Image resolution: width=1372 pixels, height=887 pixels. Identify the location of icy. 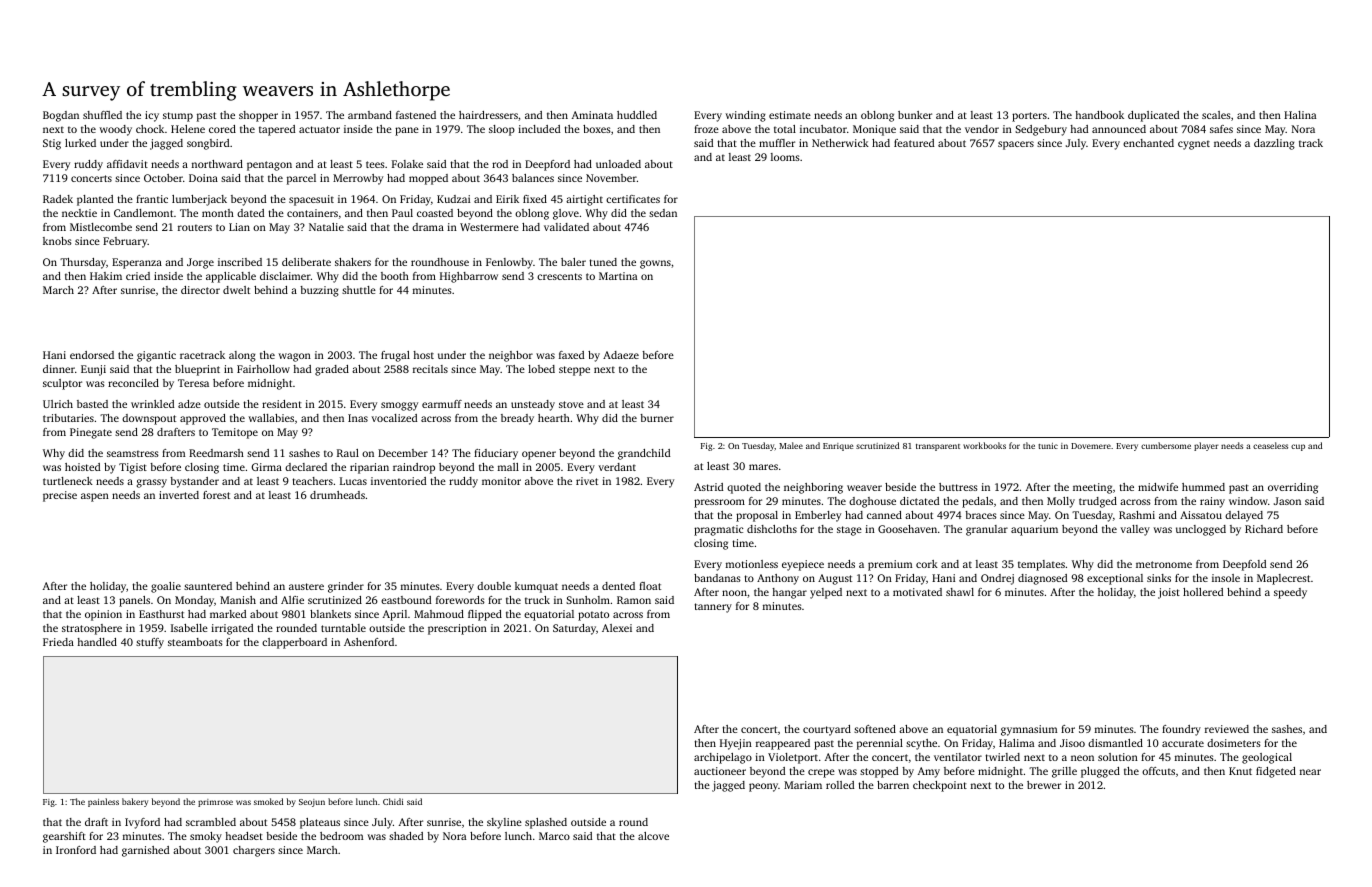
(152, 116).
